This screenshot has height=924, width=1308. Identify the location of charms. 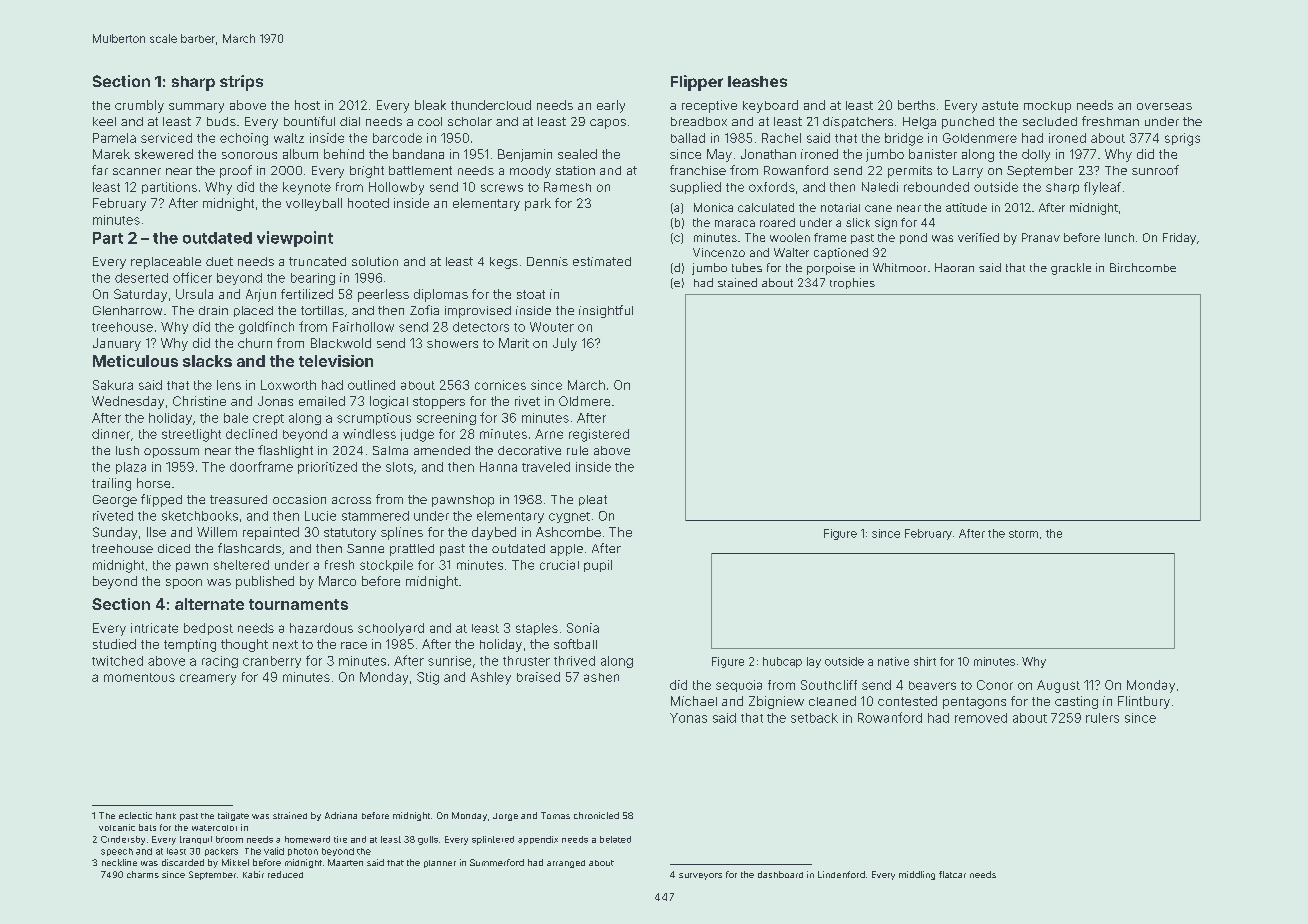
(143, 874).
